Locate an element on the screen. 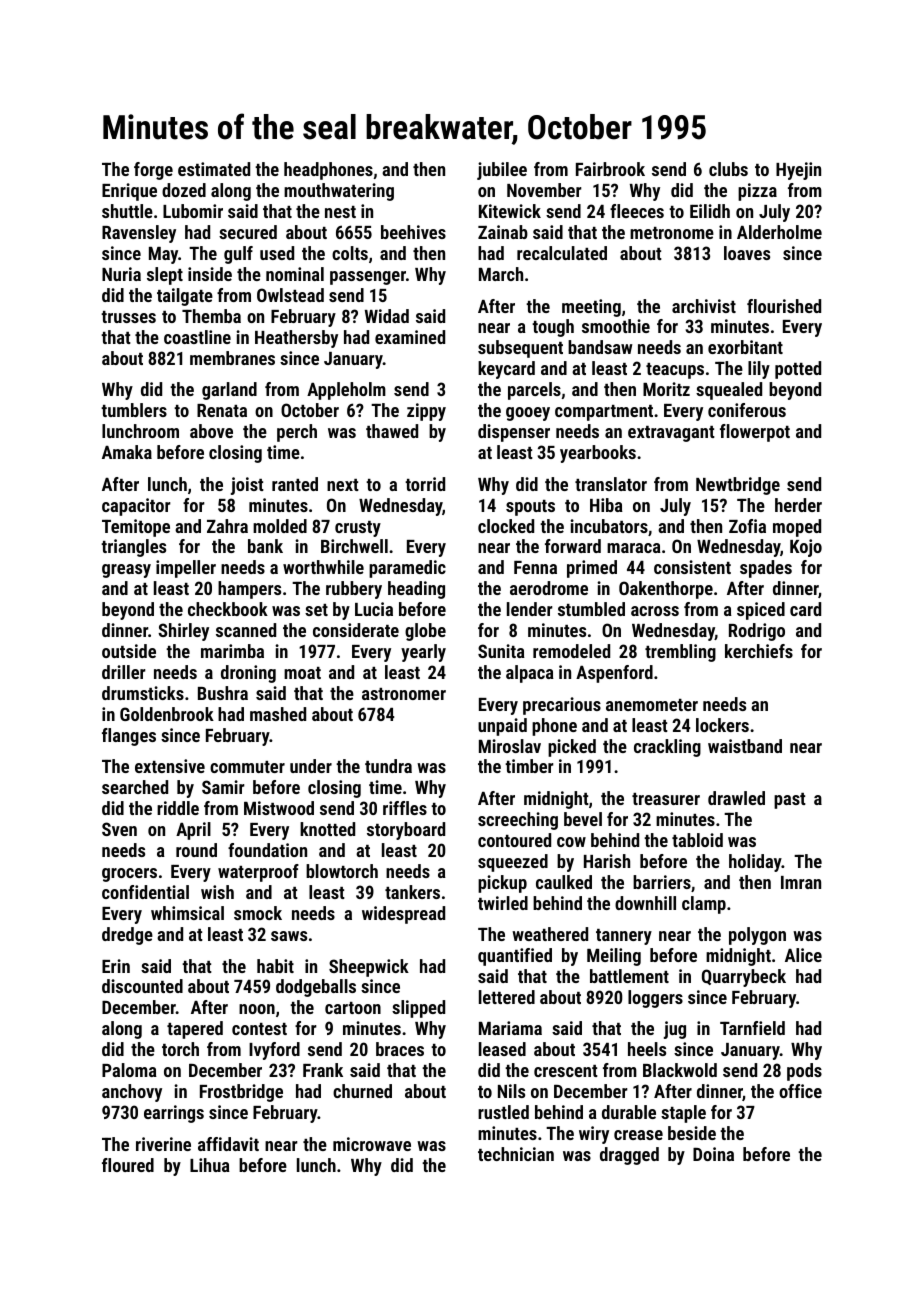 The width and height of the screenshot is (924, 1314). Fairbrook is located at coordinates (610, 169).
